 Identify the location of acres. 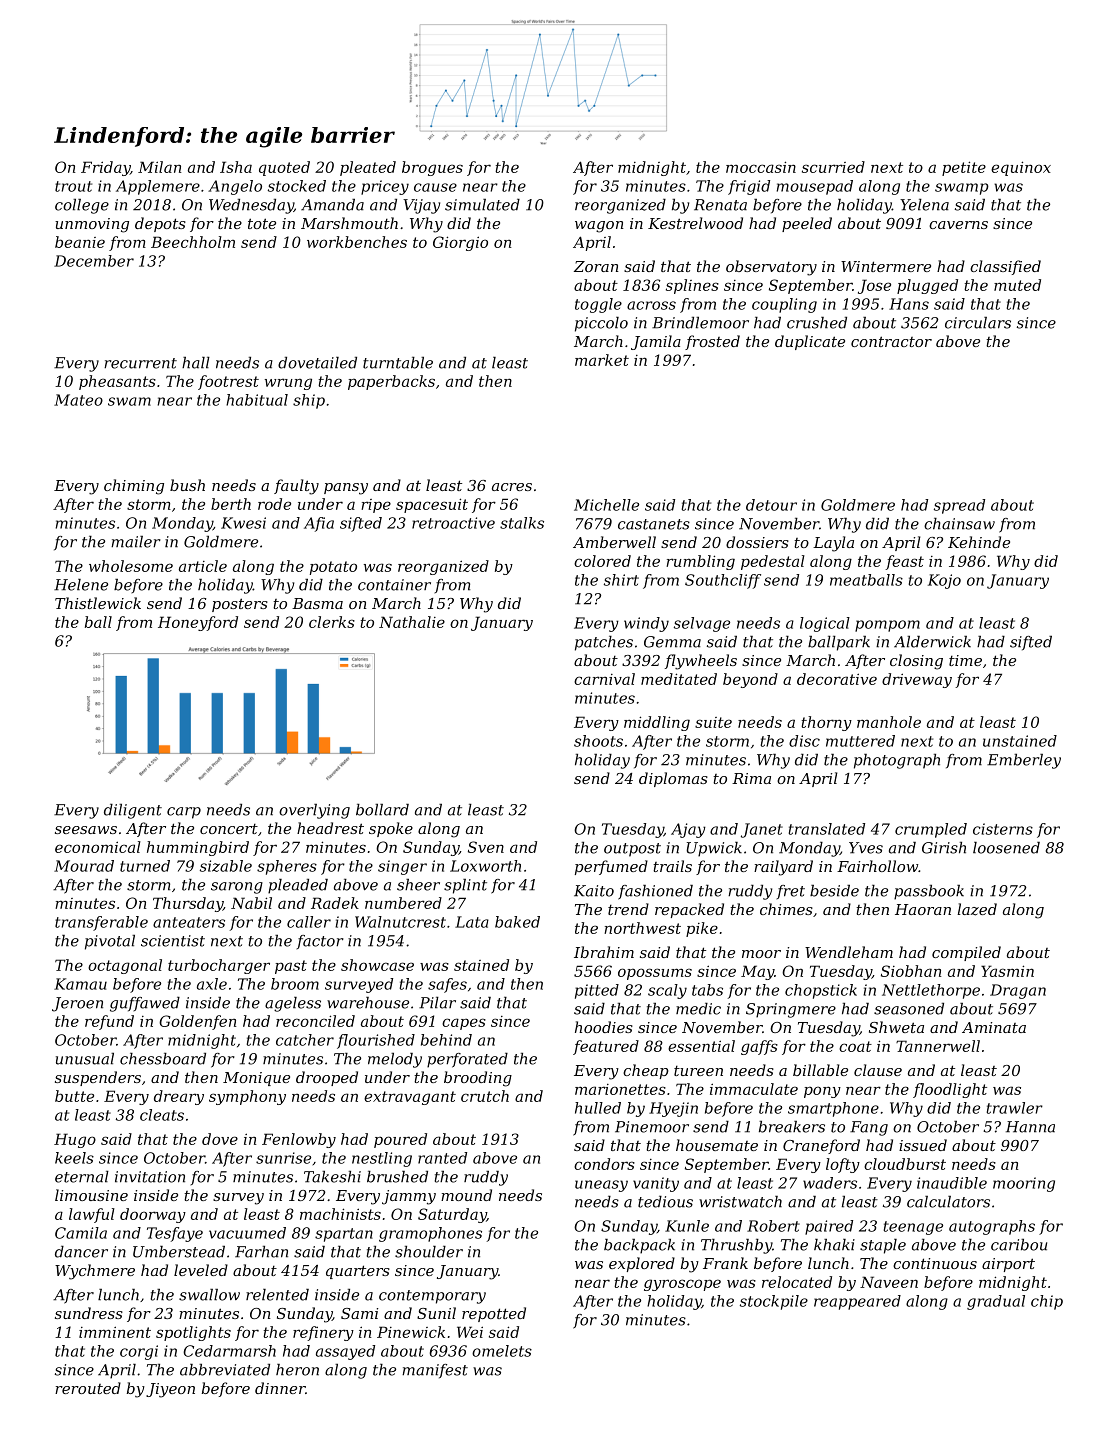
(512, 487).
